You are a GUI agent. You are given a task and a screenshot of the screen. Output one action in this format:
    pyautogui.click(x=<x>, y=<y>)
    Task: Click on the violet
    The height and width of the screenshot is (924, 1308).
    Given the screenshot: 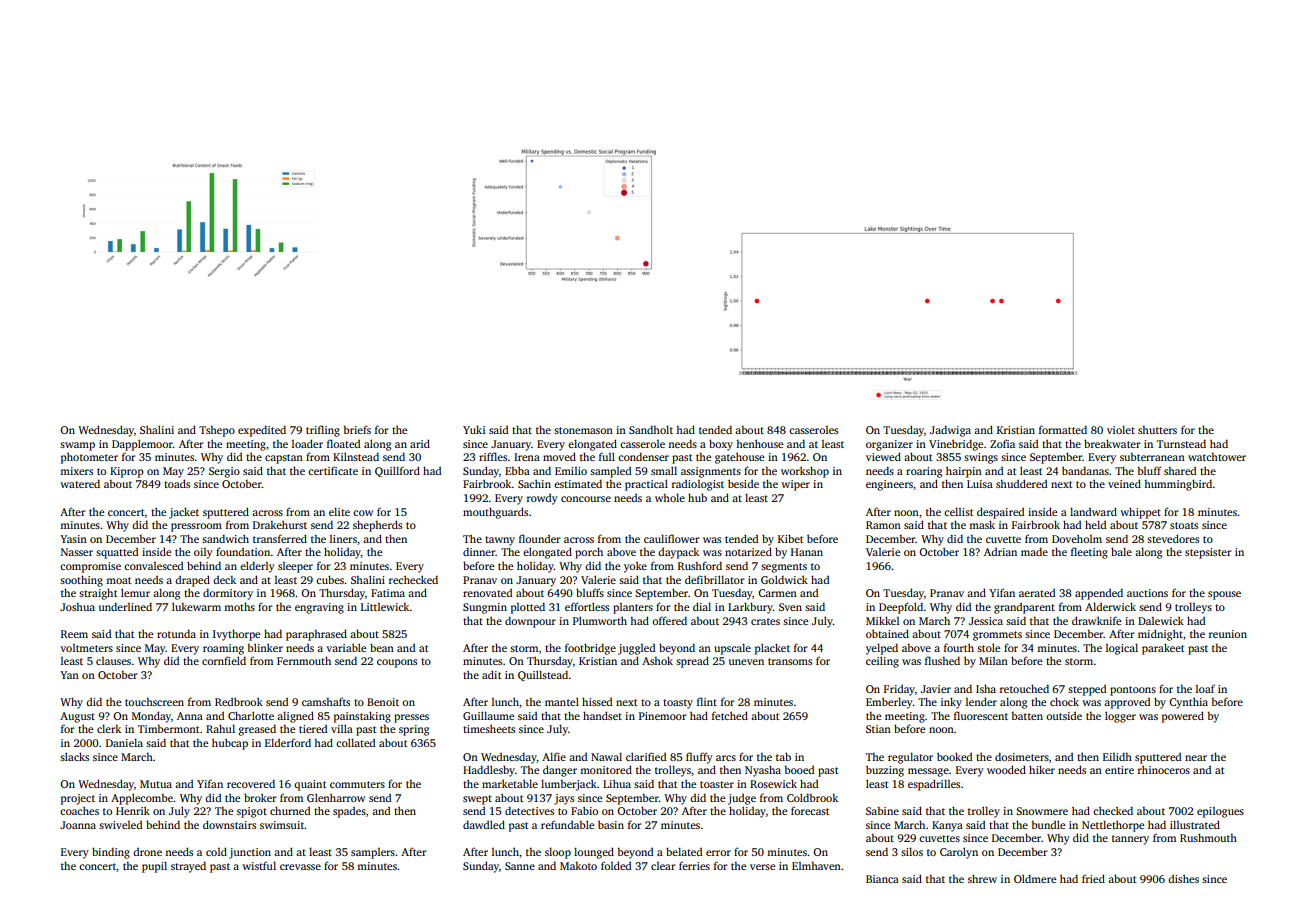 What is the action you would take?
    pyautogui.click(x=1121, y=429)
